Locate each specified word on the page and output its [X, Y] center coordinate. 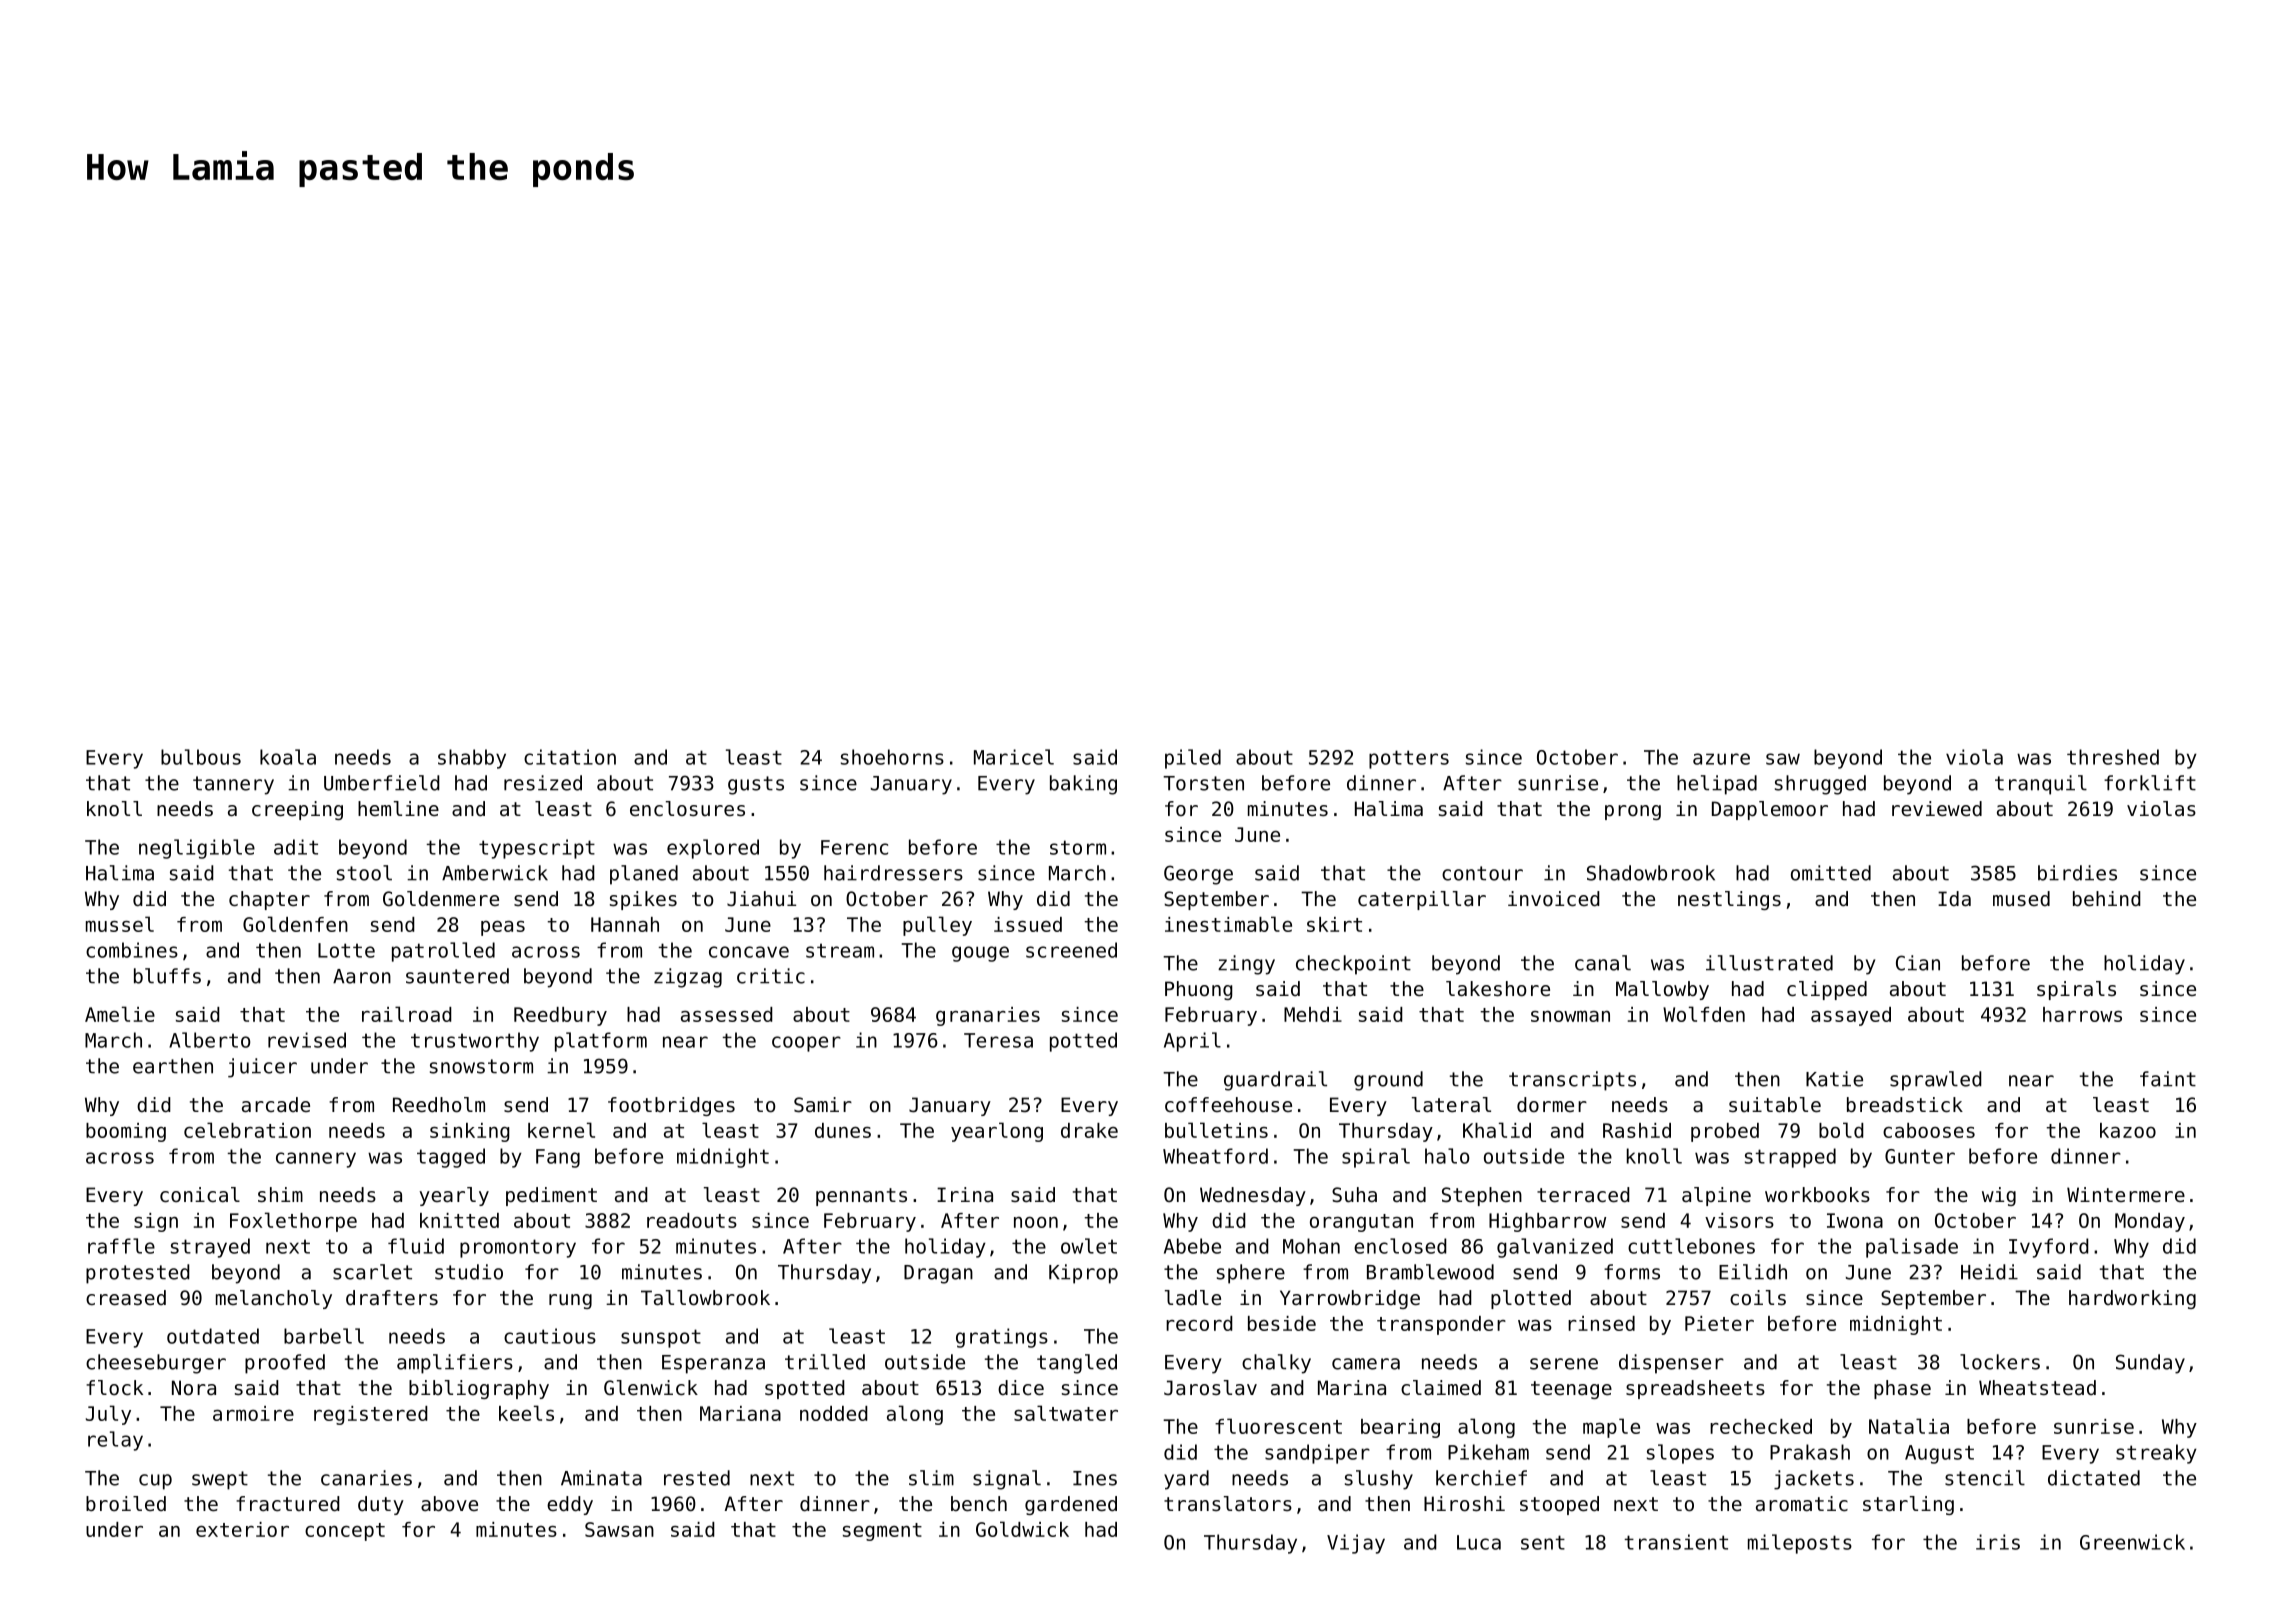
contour [1482, 873]
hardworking [2132, 1299]
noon [1036, 1222]
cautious [550, 1336]
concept [345, 1532]
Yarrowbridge [1350, 1299]
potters [1409, 759]
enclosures [687, 809]
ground [1388, 1081]
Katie [1834, 1079]
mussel [120, 924]
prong [1633, 812]
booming [126, 1132]
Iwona [1855, 1220]
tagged [451, 1158]
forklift [2150, 783]
